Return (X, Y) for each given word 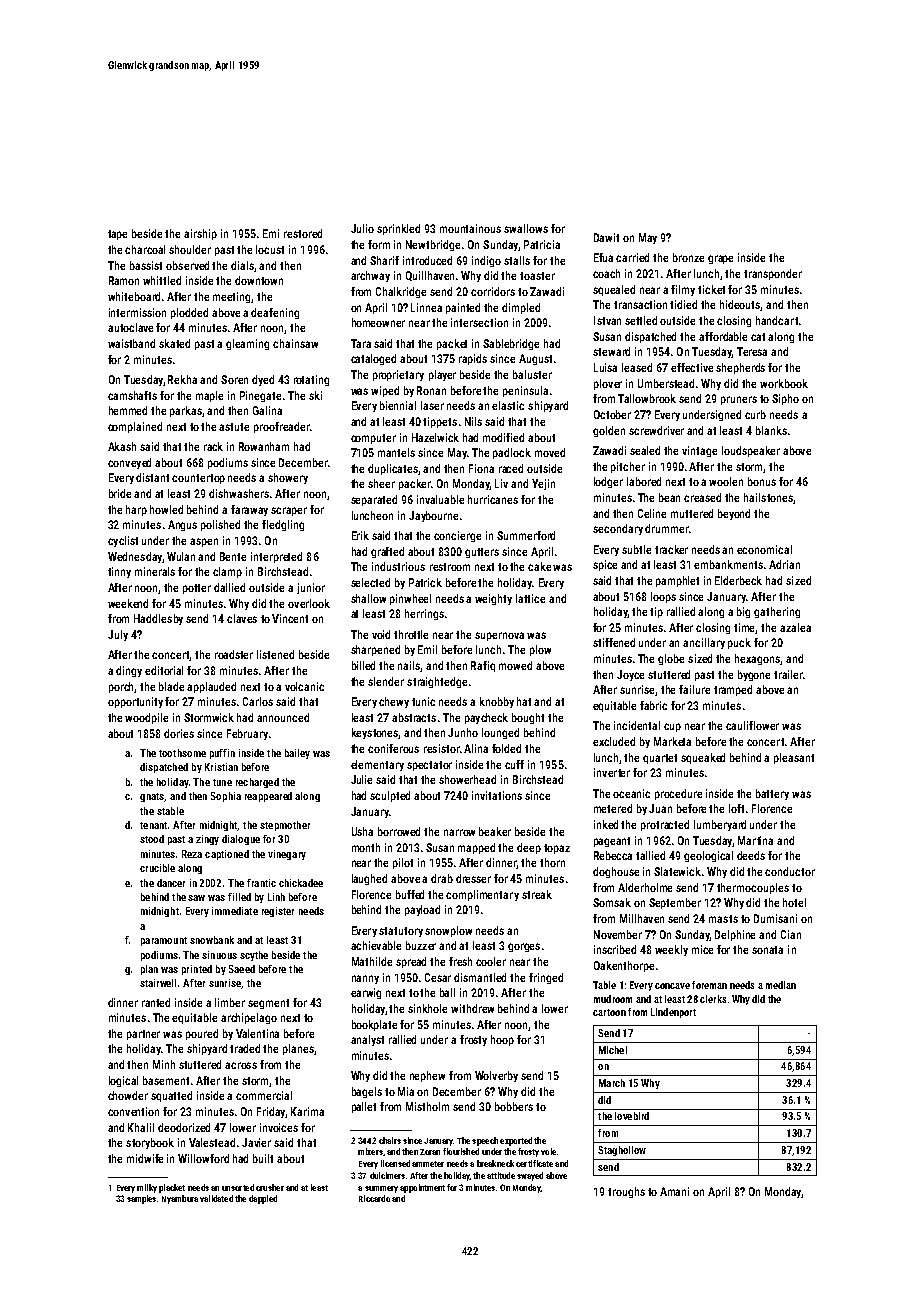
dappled (263, 1199)
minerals (155, 571)
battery (772, 794)
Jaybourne (433, 516)
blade (171, 686)
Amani (674, 1191)
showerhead (467, 779)
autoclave (130, 327)
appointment (422, 1188)
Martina (755, 840)
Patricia (542, 244)
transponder (773, 274)
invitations (497, 795)
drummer (667, 528)
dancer (171, 883)
